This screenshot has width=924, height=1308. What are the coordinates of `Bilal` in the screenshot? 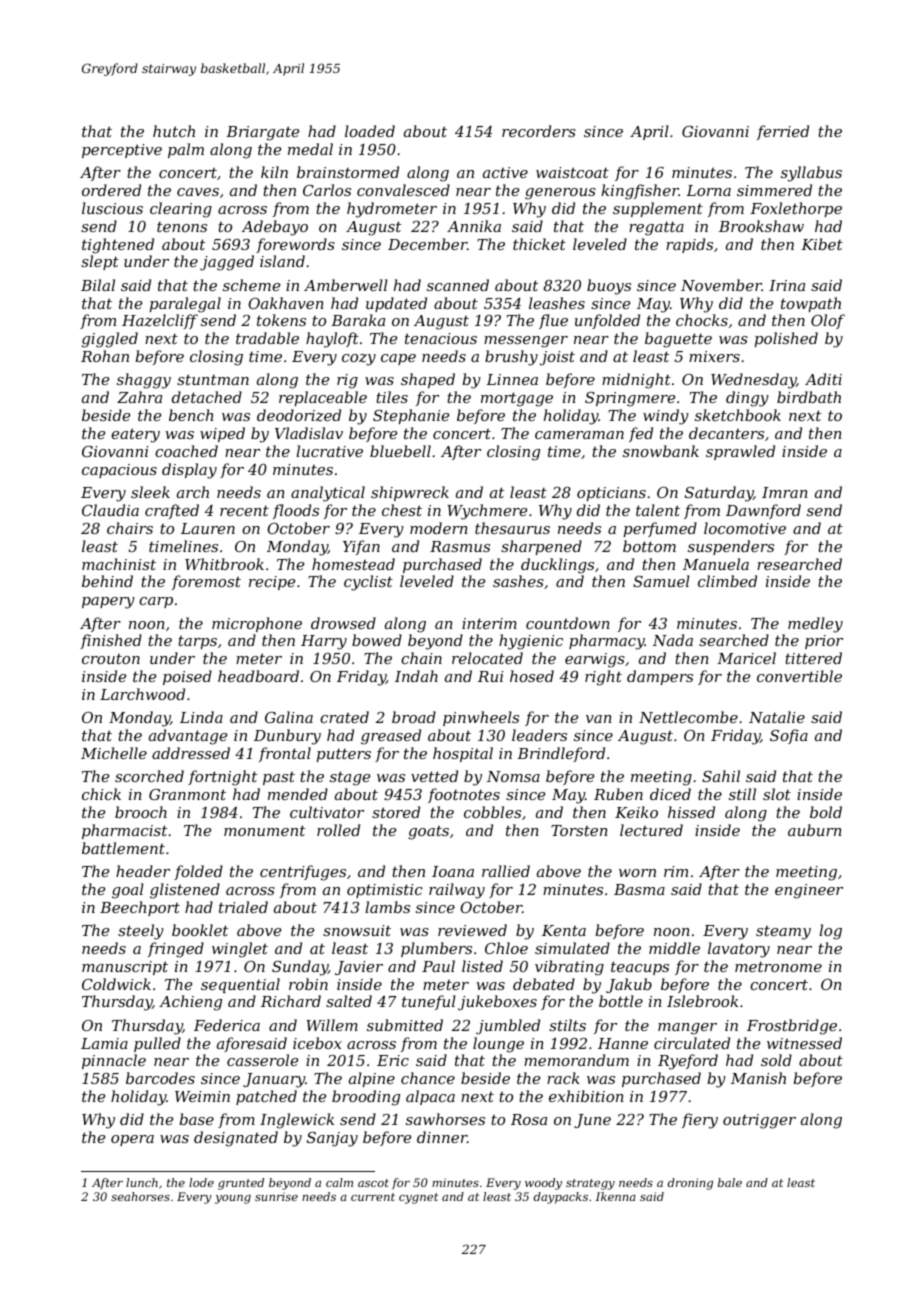 It's located at (98, 285).
